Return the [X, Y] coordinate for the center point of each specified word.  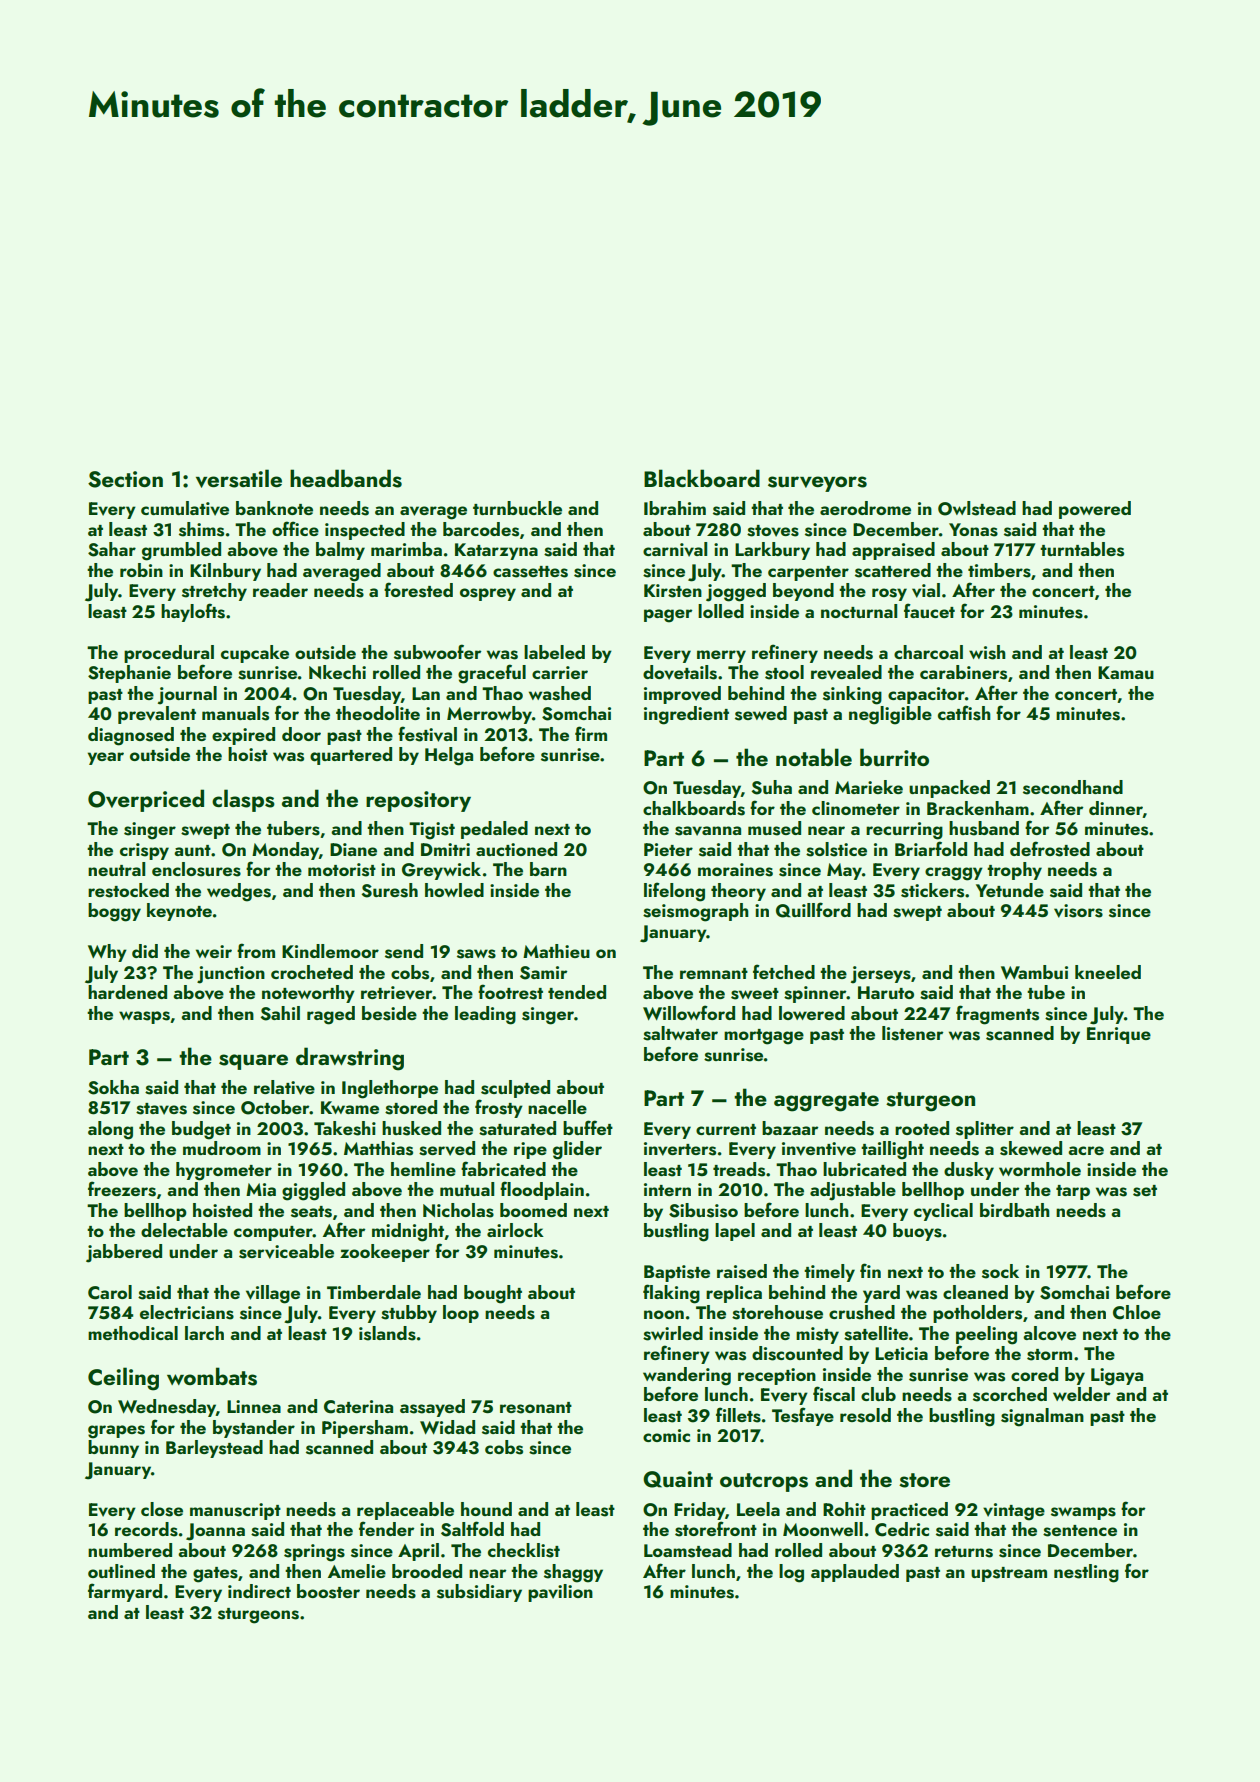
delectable [184, 1230]
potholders [977, 1314]
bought [493, 1294]
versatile [239, 478]
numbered [130, 1550]
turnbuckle [517, 508]
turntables [1082, 549]
